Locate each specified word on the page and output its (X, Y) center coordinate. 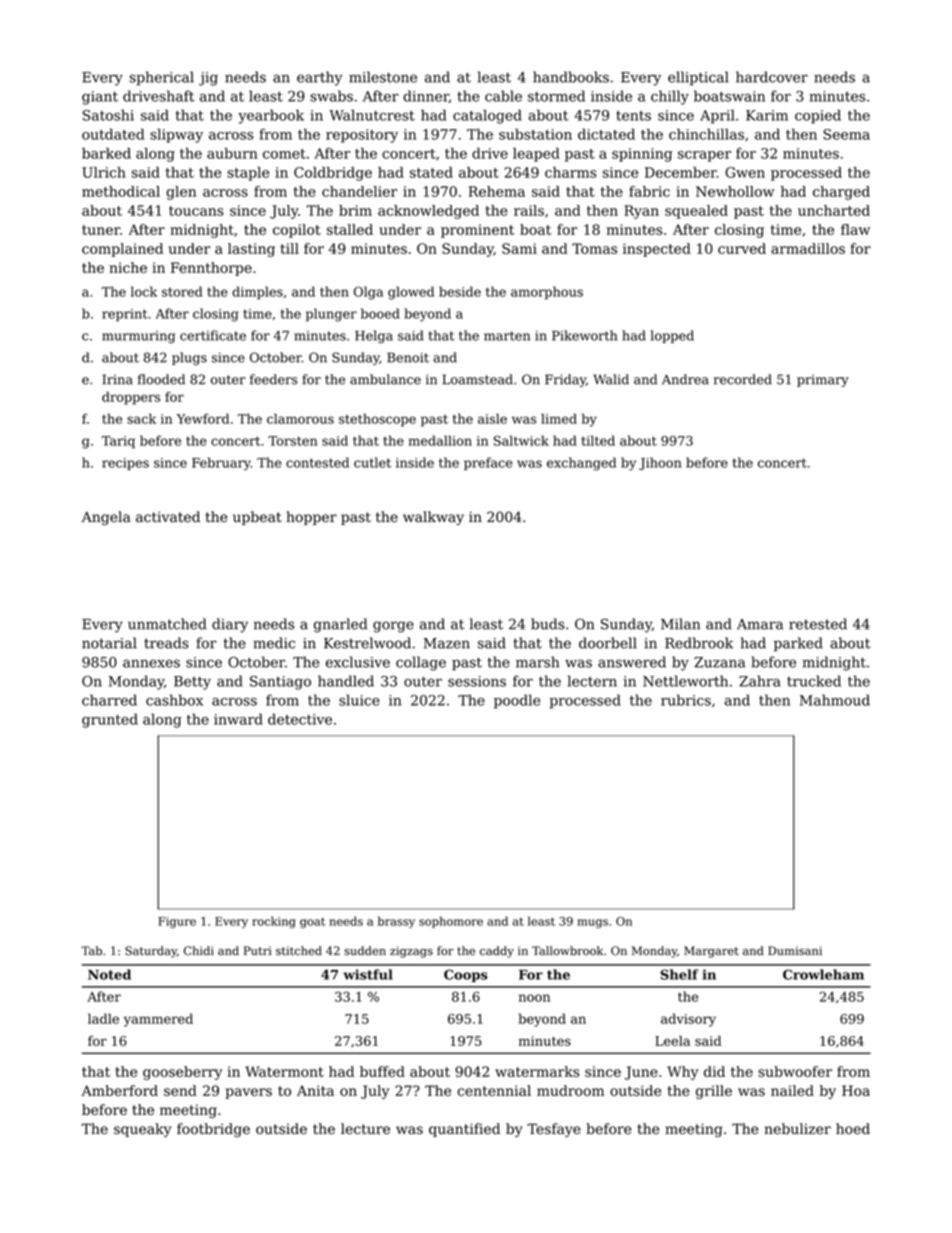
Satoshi (108, 115)
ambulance (385, 379)
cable (503, 96)
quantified (464, 1130)
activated (168, 517)
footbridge (213, 1130)
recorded (743, 379)
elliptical (698, 78)
